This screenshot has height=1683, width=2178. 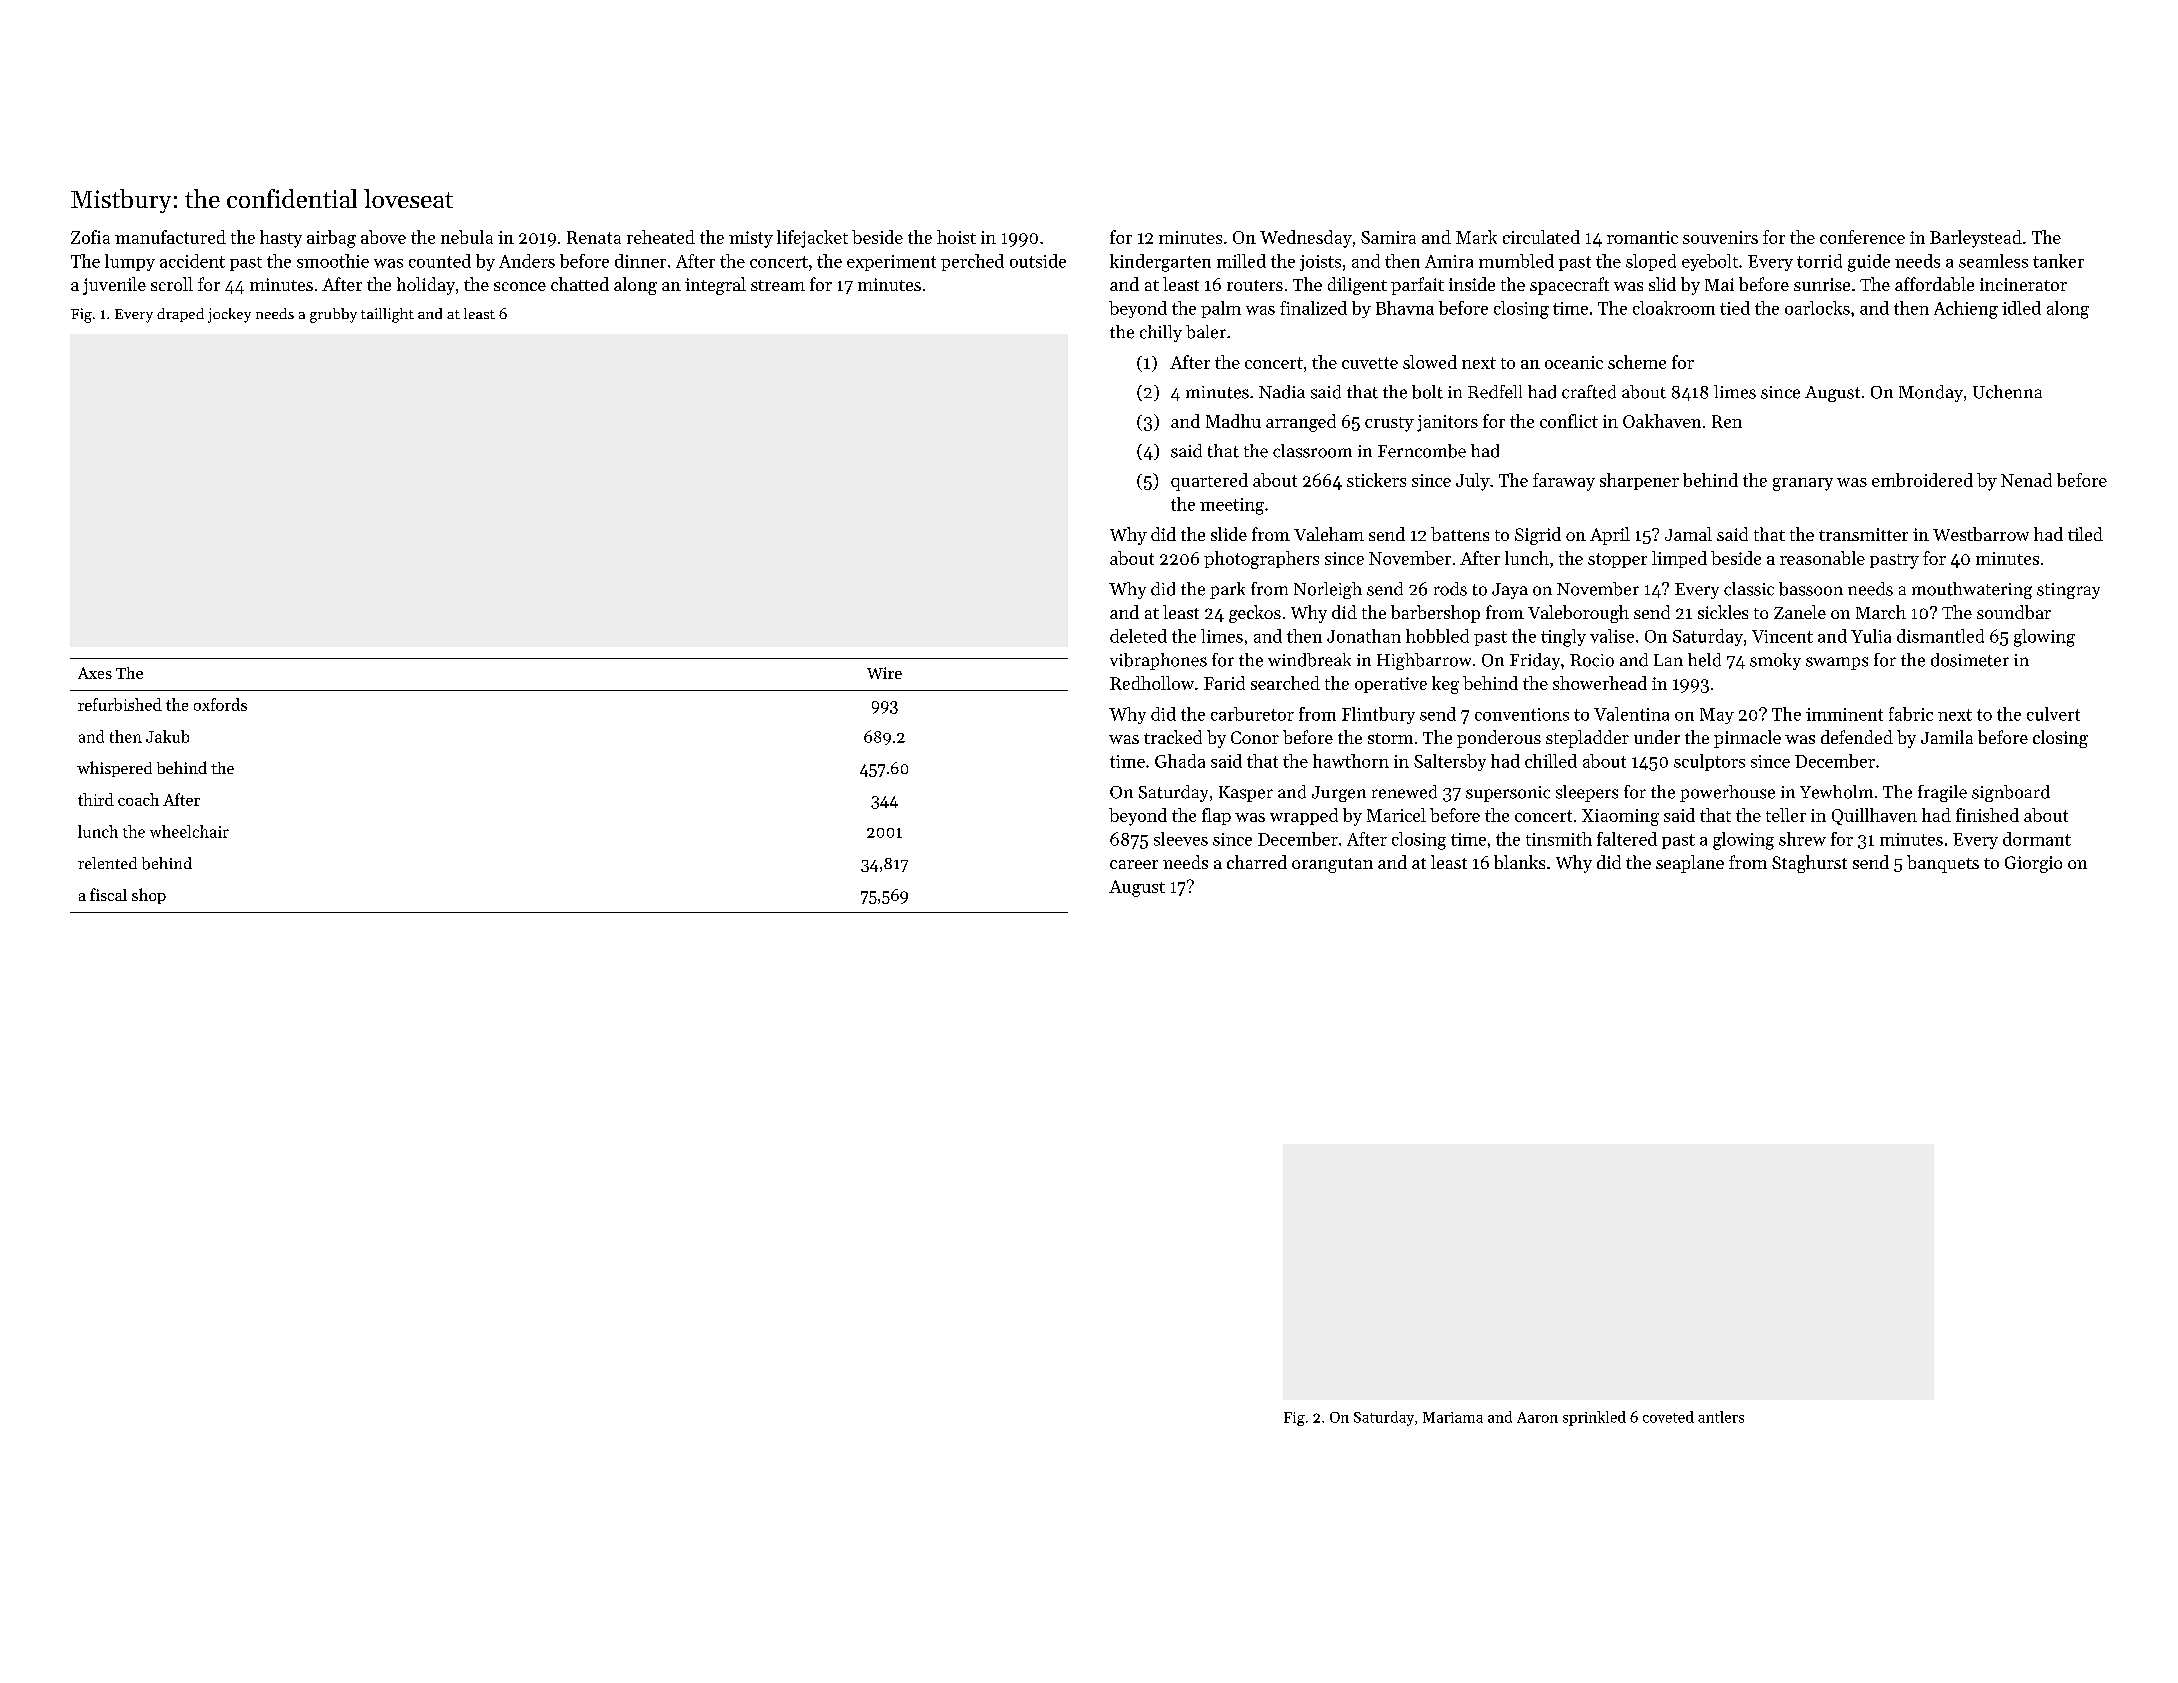 What do you see at coordinates (1453, 1417) in the screenshot?
I see `Mariama` at bounding box center [1453, 1417].
